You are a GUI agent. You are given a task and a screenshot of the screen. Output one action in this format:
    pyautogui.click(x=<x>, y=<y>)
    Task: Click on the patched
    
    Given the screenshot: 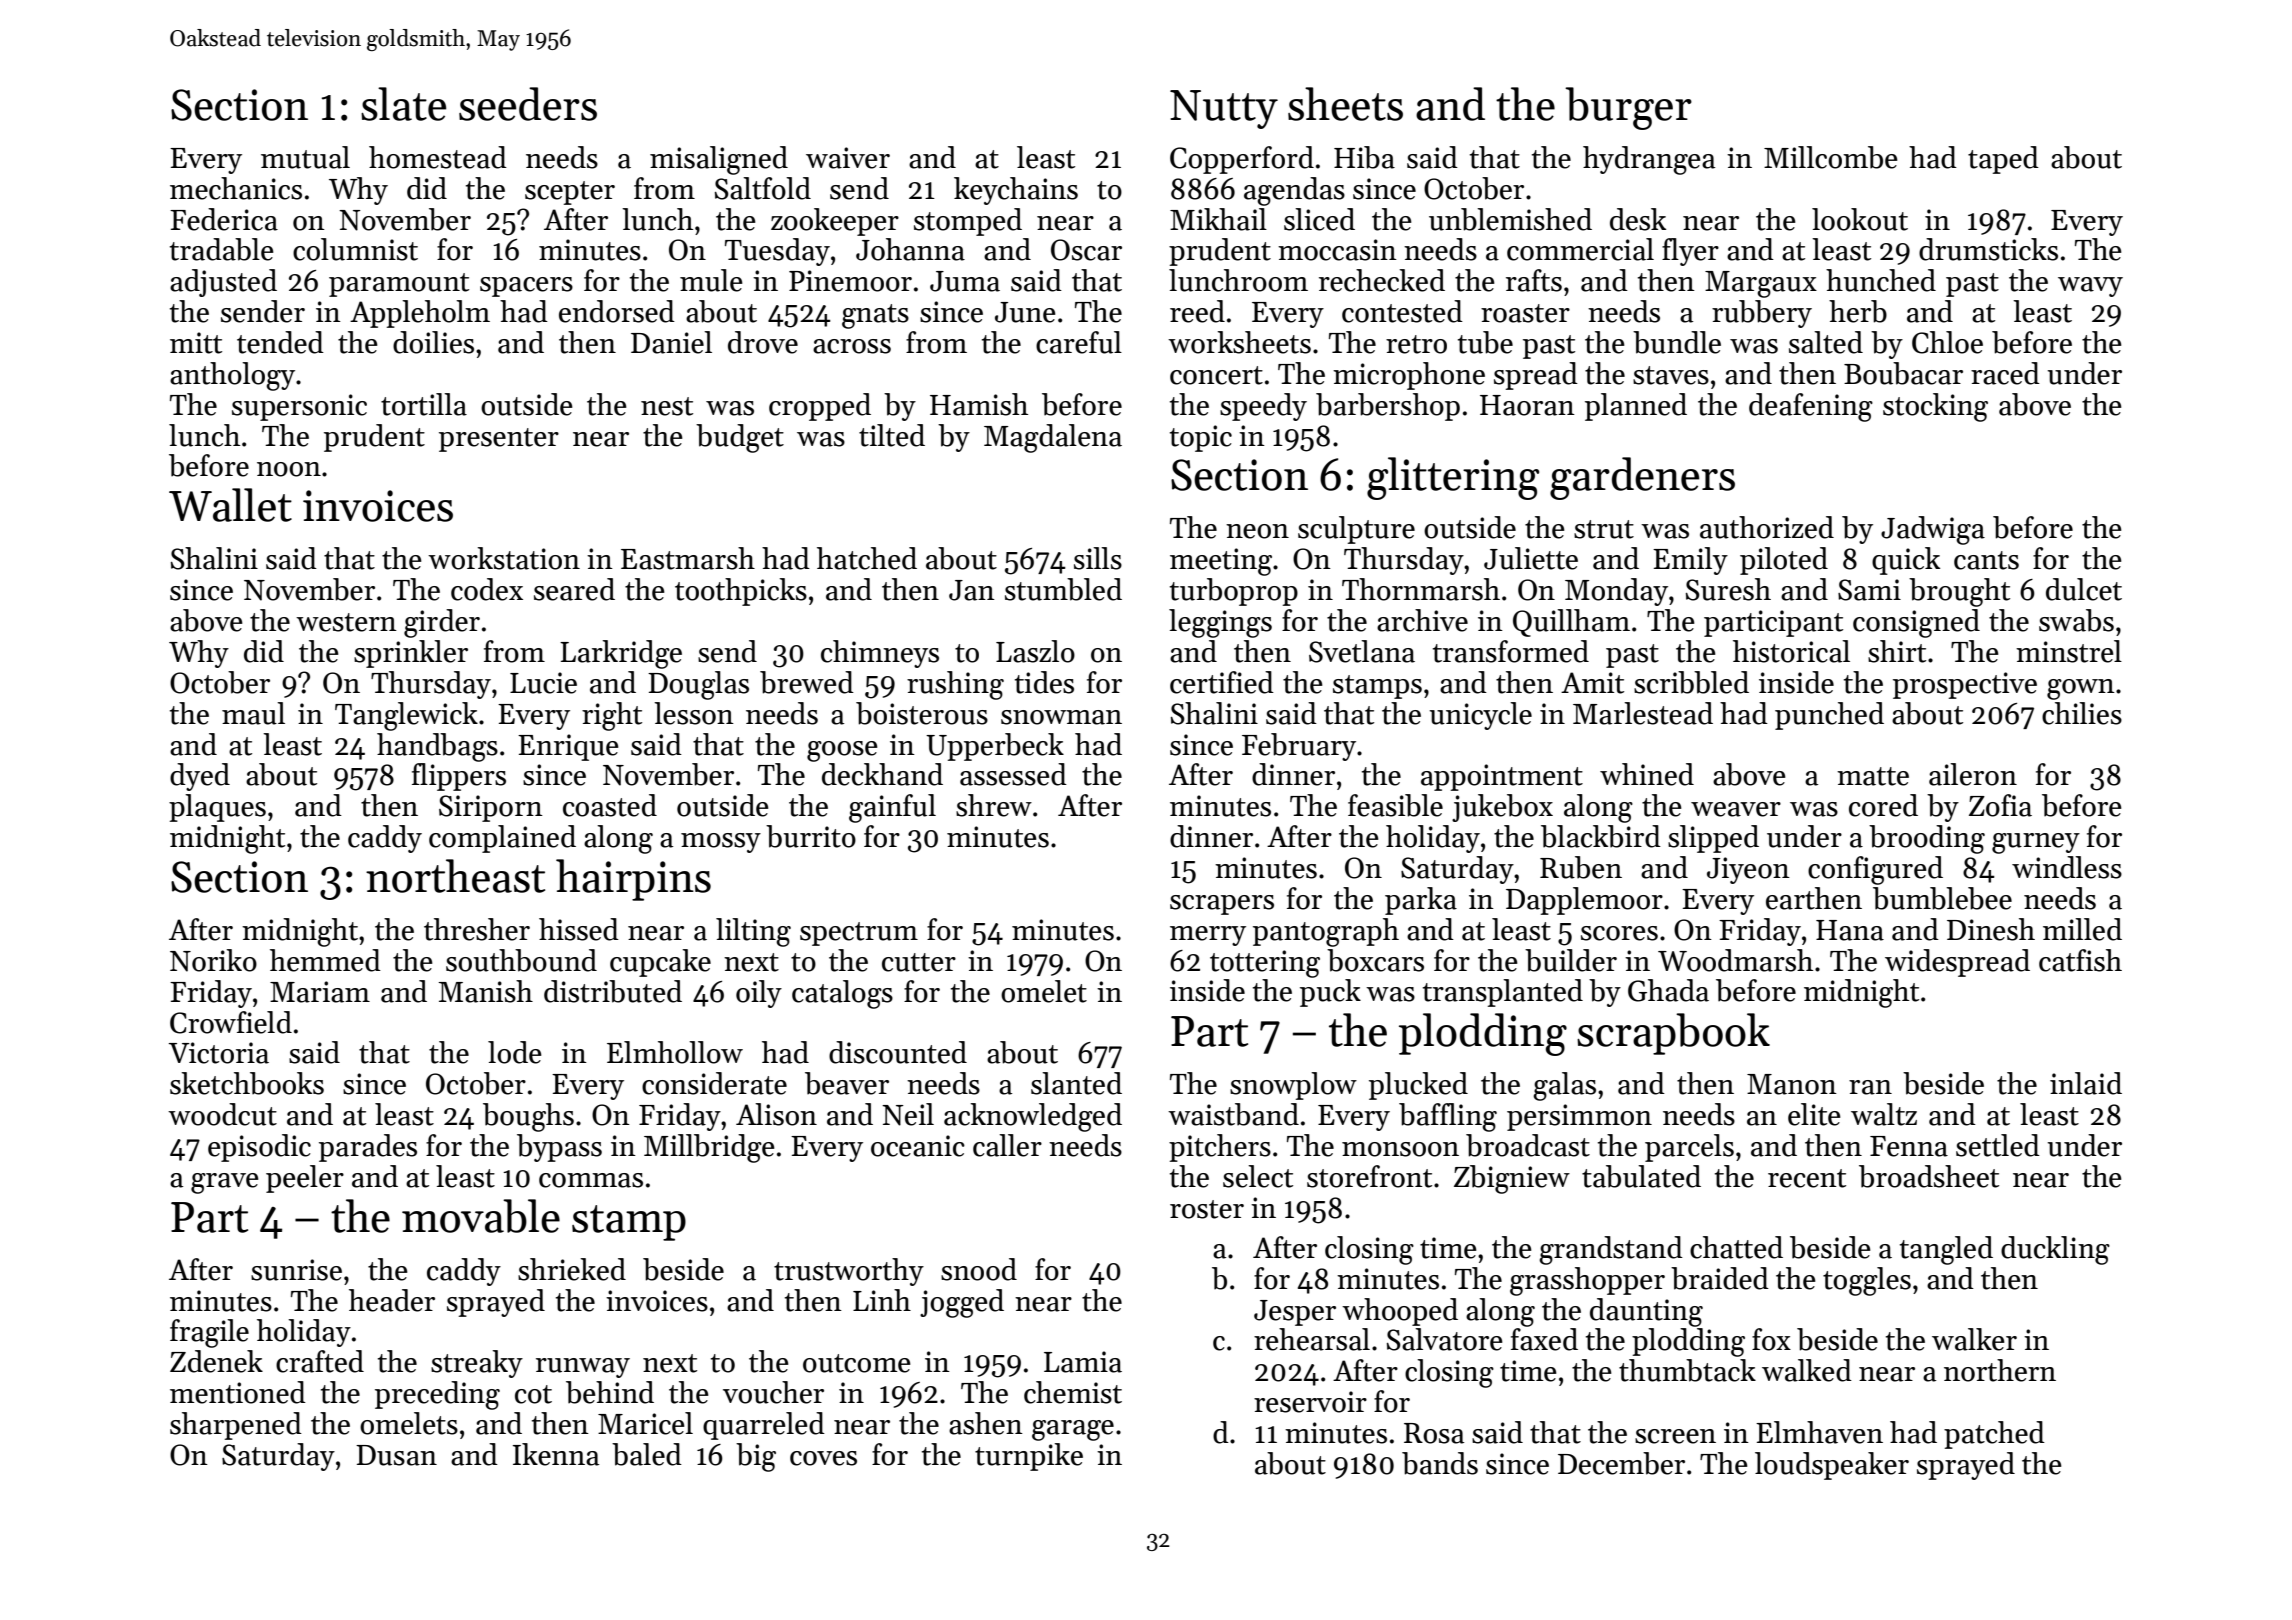 What is the action you would take?
    pyautogui.click(x=1994, y=1435)
